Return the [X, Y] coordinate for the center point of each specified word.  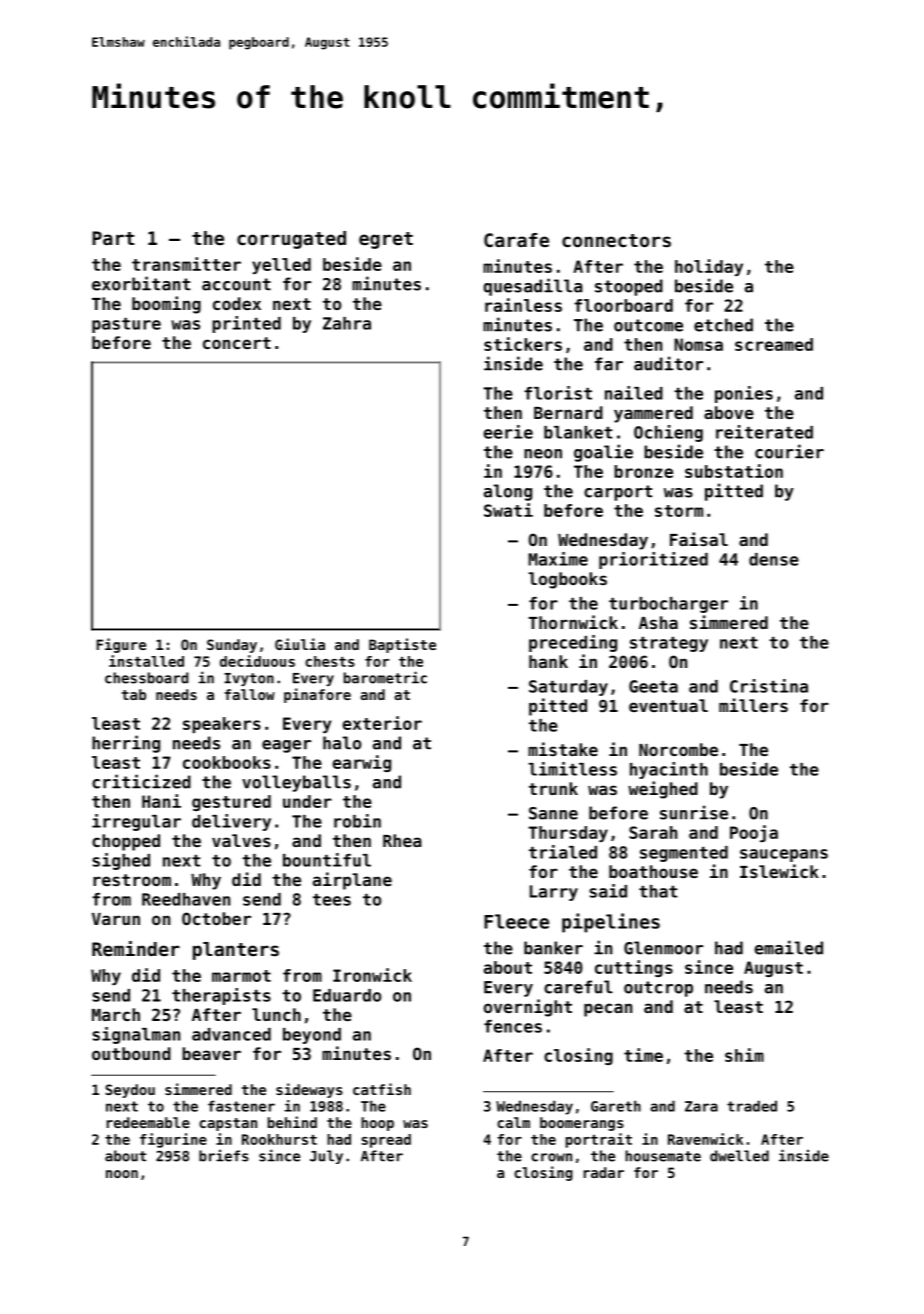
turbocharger [668, 605]
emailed [789, 947]
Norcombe [678, 749]
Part [113, 238]
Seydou [130, 1091]
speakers [222, 725]
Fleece [516, 921]
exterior [382, 723]
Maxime [558, 559]
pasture [126, 325]
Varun [116, 919]
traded [752, 1106]
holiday [709, 267]
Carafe [516, 240]
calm [513, 1122]
